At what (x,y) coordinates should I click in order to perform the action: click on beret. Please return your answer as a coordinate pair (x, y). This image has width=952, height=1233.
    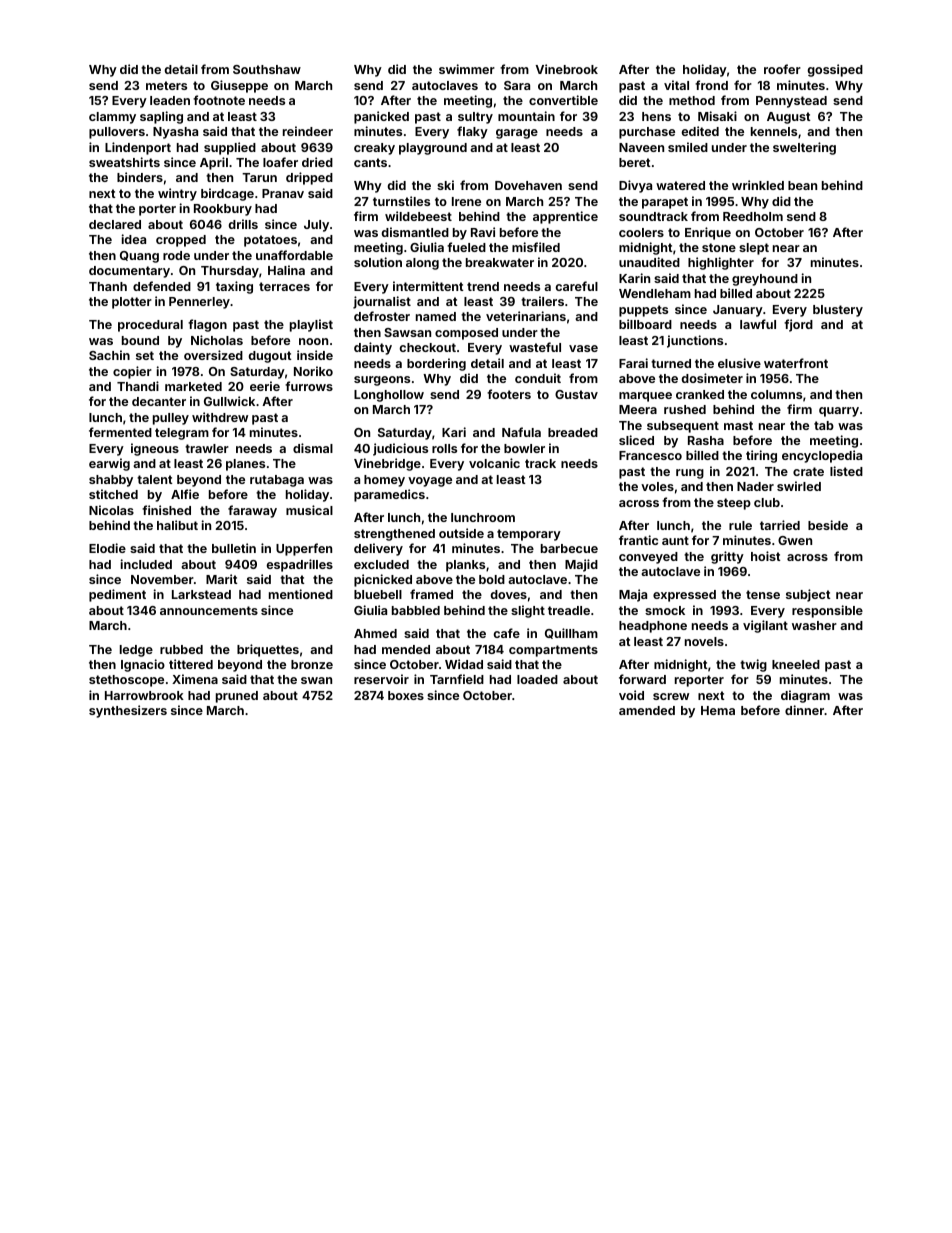
    Looking at the image, I should click on (635, 162).
